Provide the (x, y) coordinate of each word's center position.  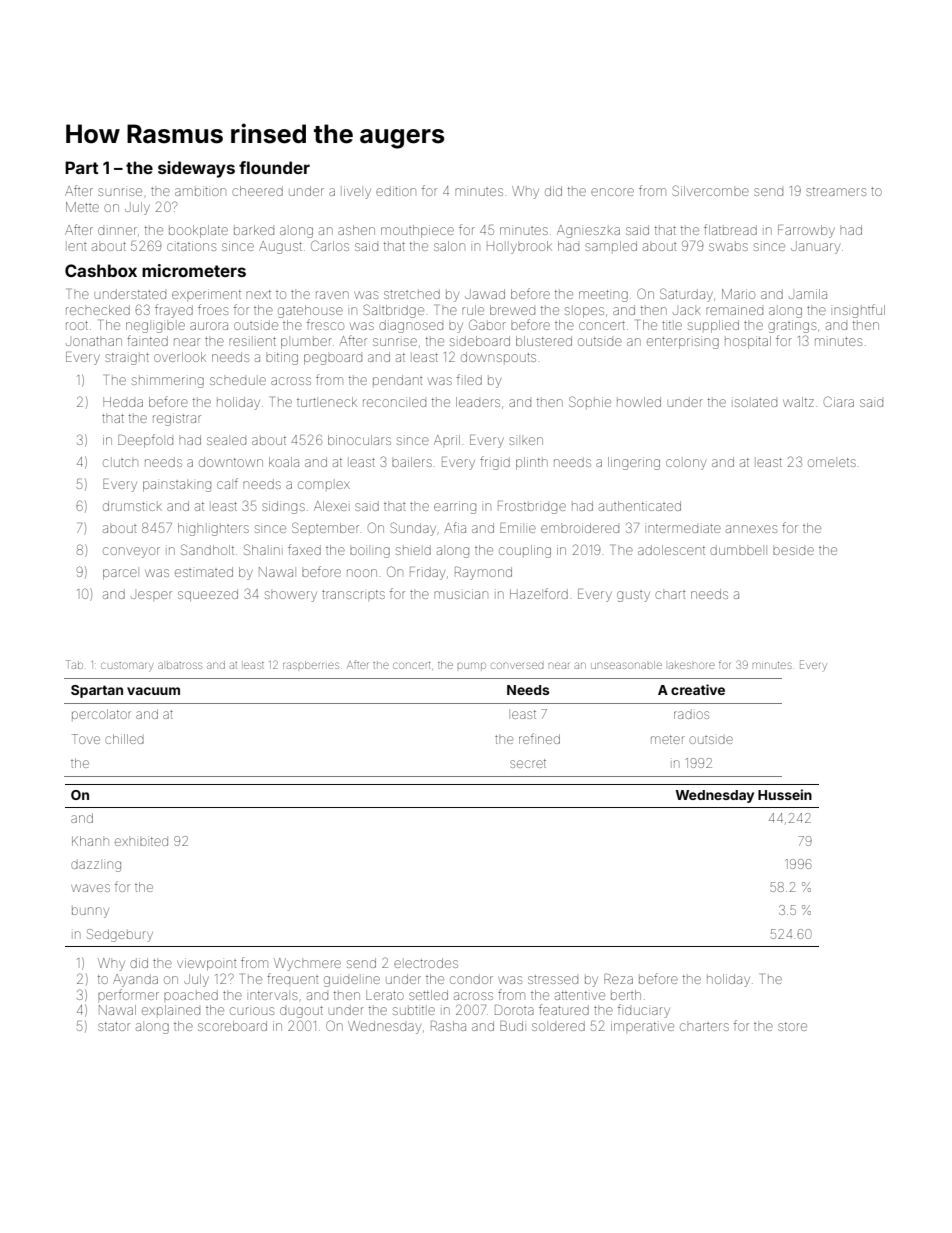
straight (127, 359)
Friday (427, 573)
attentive (580, 995)
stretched (412, 294)
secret (528, 763)
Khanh (90, 841)
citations (191, 246)
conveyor (131, 552)
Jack (687, 311)
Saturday (686, 295)
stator (114, 1026)
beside (793, 551)
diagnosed (411, 326)
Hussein (785, 794)
